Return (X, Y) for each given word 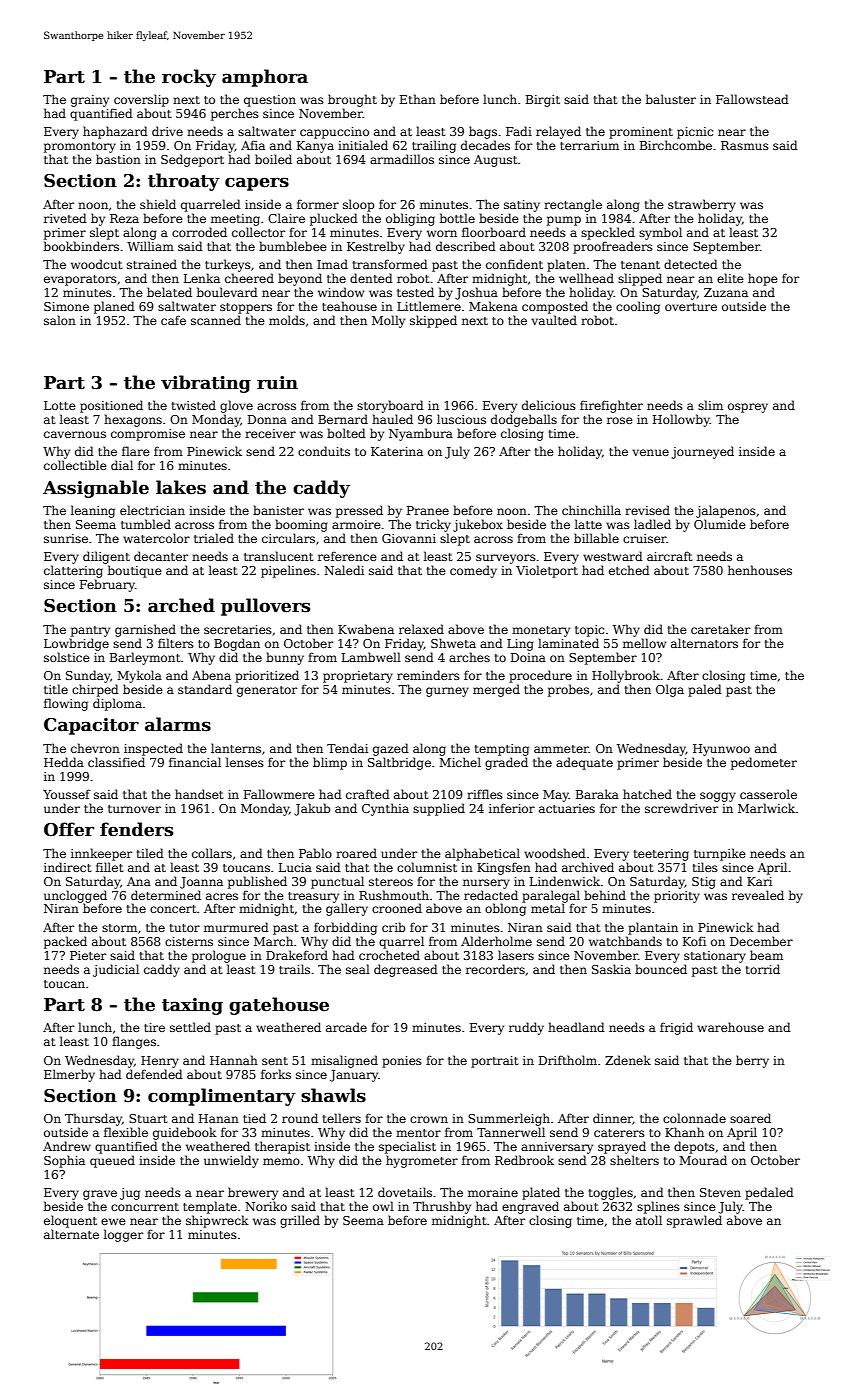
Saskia (611, 969)
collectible (75, 465)
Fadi (519, 131)
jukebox (478, 525)
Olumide (720, 524)
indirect (68, 867)
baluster (671, 99)
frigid (676, 1028)
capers (257, 184)
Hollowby (681, 420)
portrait (495, 1062)
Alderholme (496, 941)
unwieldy (231, 1161)
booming (301, 525)
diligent (106, 557)
